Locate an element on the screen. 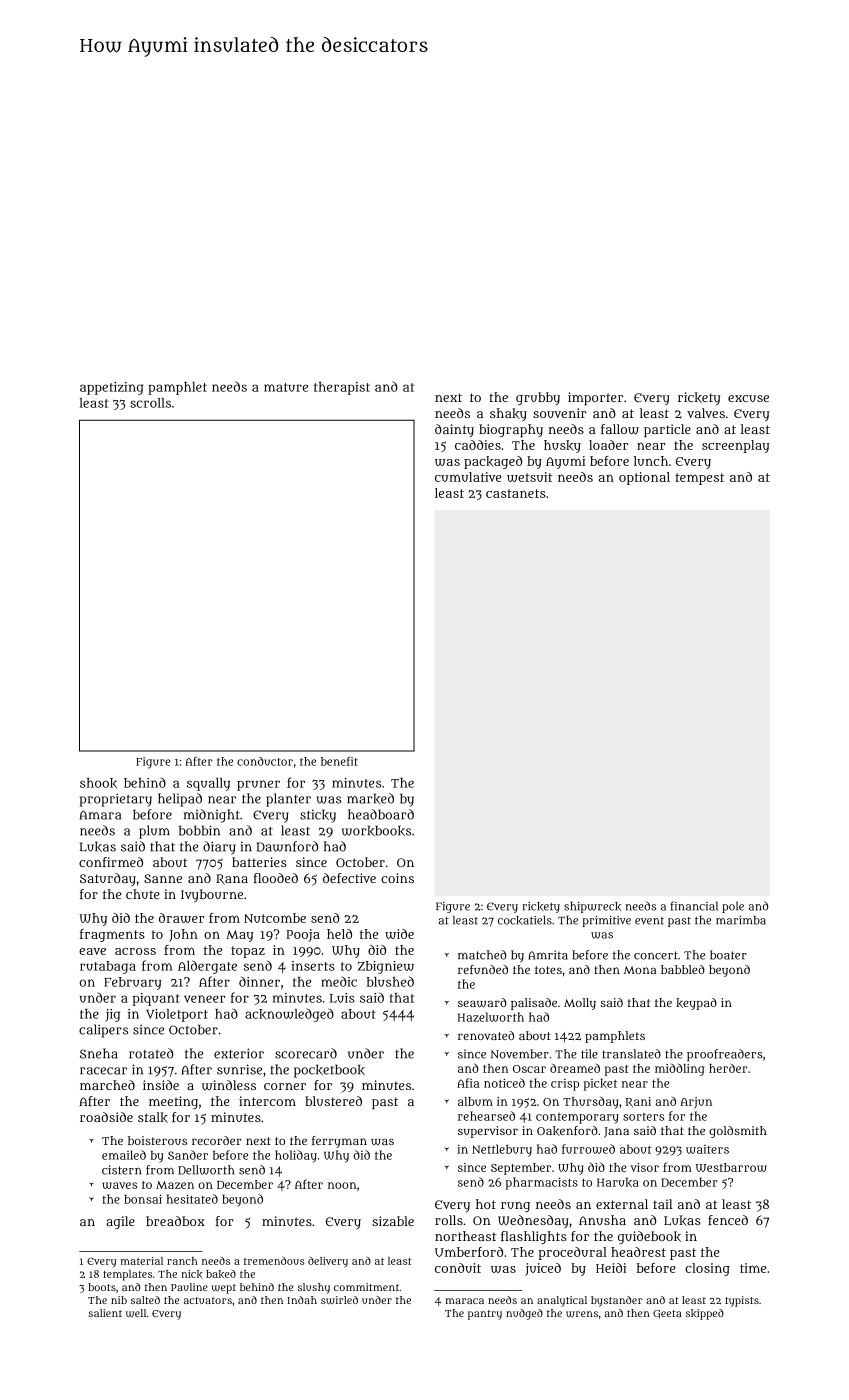 The width and height of the screenshot is (849, 1400). excuse is located at coordinates (748, 398).
